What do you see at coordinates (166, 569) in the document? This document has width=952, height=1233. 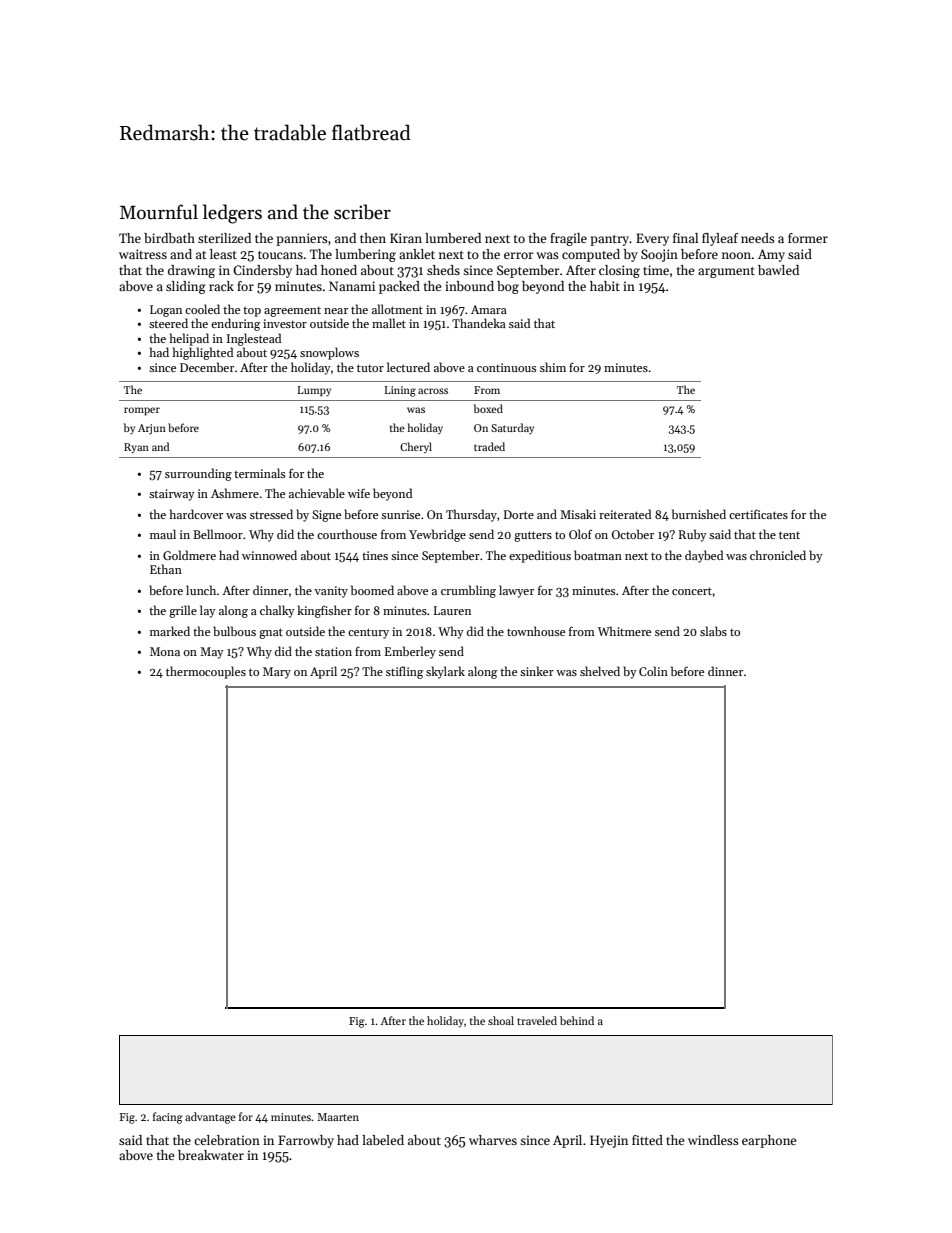 I see `Ethan` at bounding box center [166, 569].
